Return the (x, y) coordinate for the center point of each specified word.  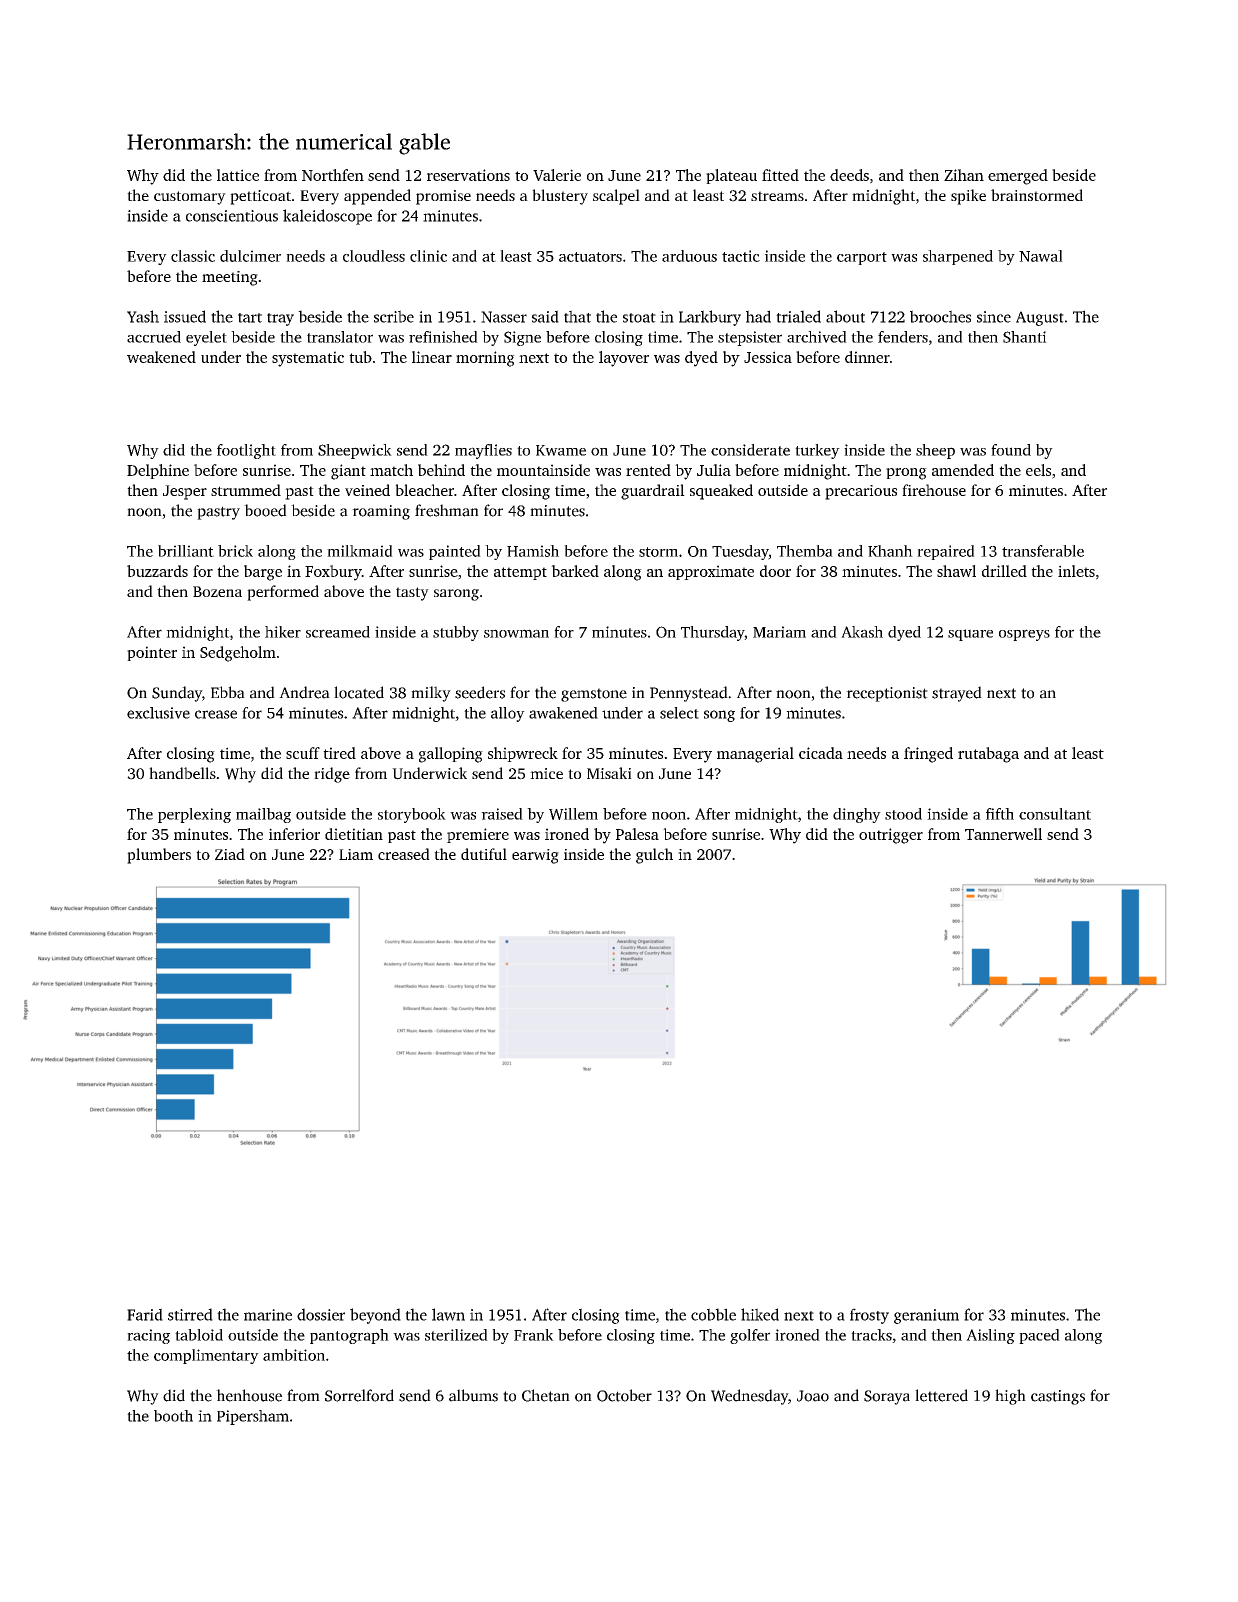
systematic (308, 359)
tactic (741, 256)
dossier (321, 1314)
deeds (849, 175)
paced (1039, 1336)
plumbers (159, 856)
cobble (713, 1314)
